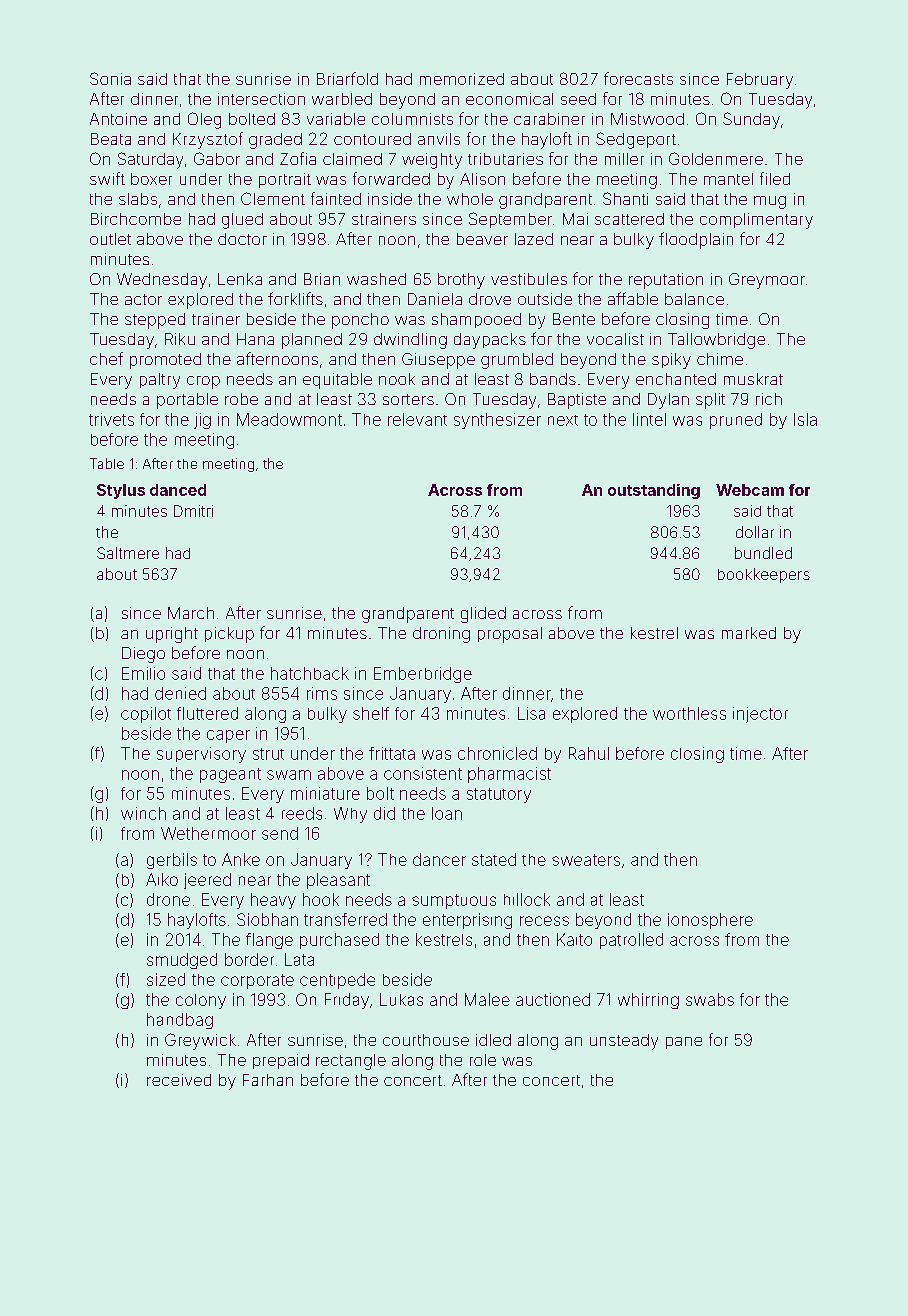  Describe the element at coordinates (136, 219) in the document. I see `Birchcombe` at that location.
